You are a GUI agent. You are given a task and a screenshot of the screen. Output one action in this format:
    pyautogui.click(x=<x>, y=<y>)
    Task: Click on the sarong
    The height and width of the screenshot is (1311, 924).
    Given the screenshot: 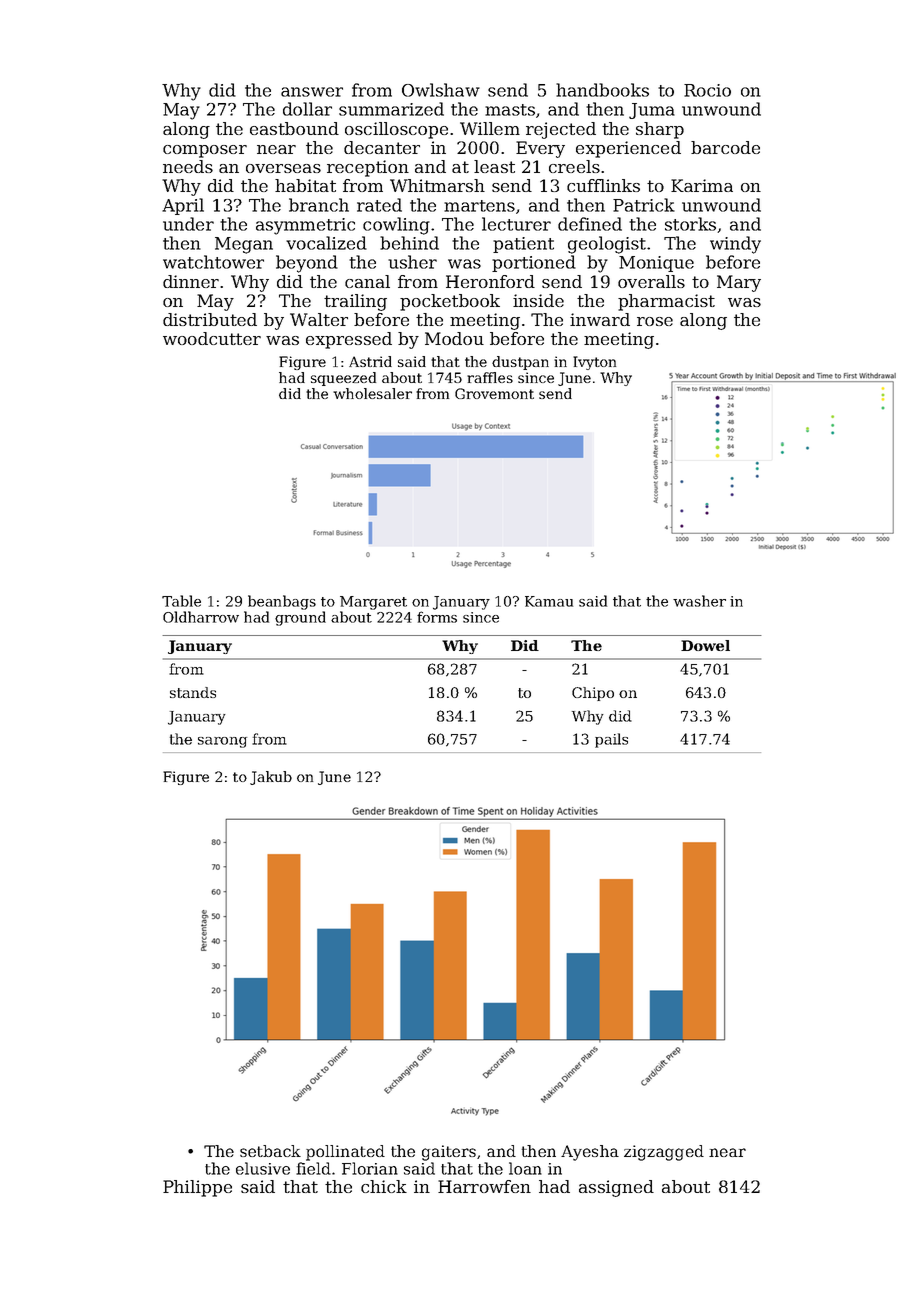 What is the action you would take?
    pyautogui.click(x=222, y=742)
